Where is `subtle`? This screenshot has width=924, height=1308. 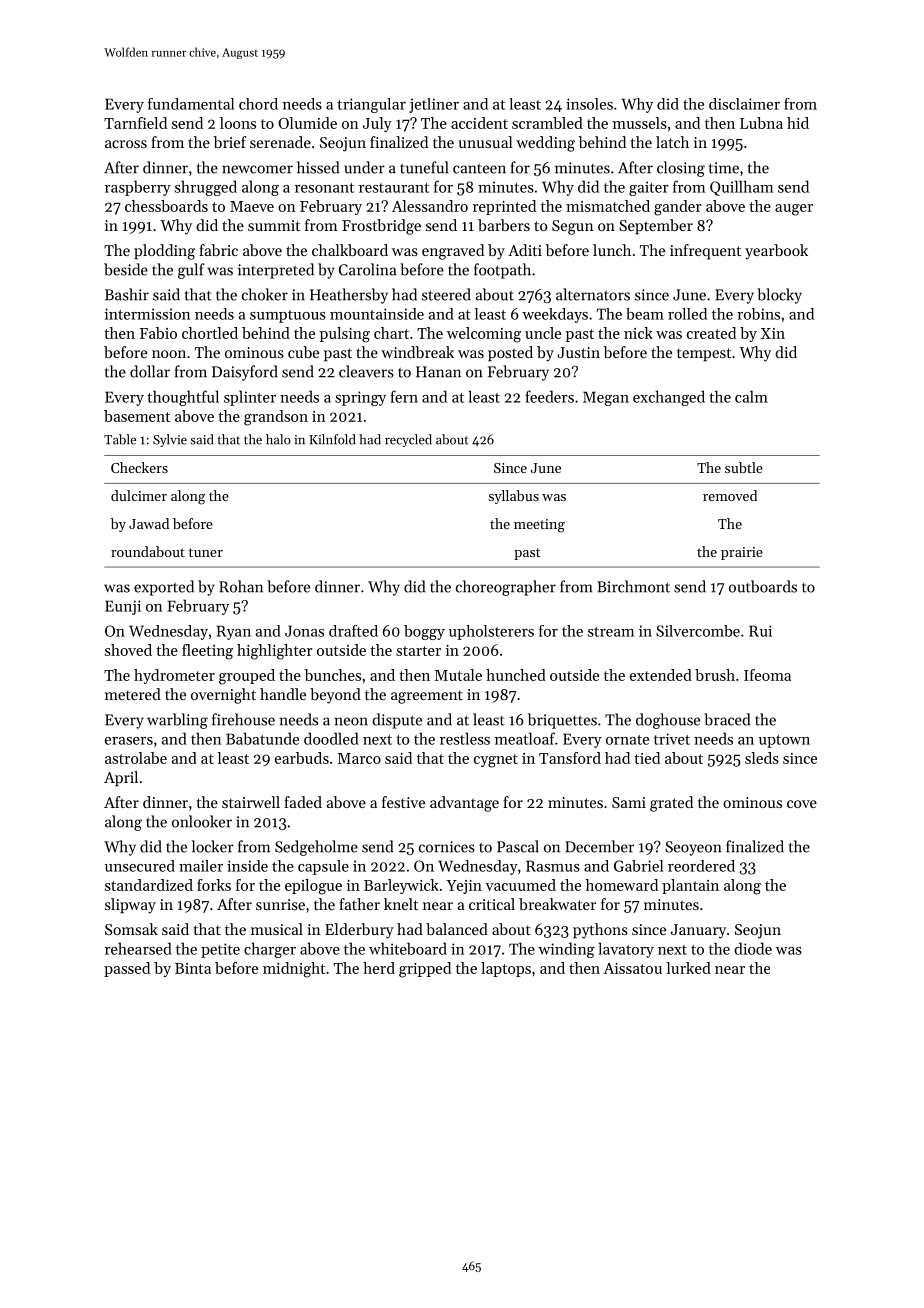
subtle is located at coordinates (744, 467).
